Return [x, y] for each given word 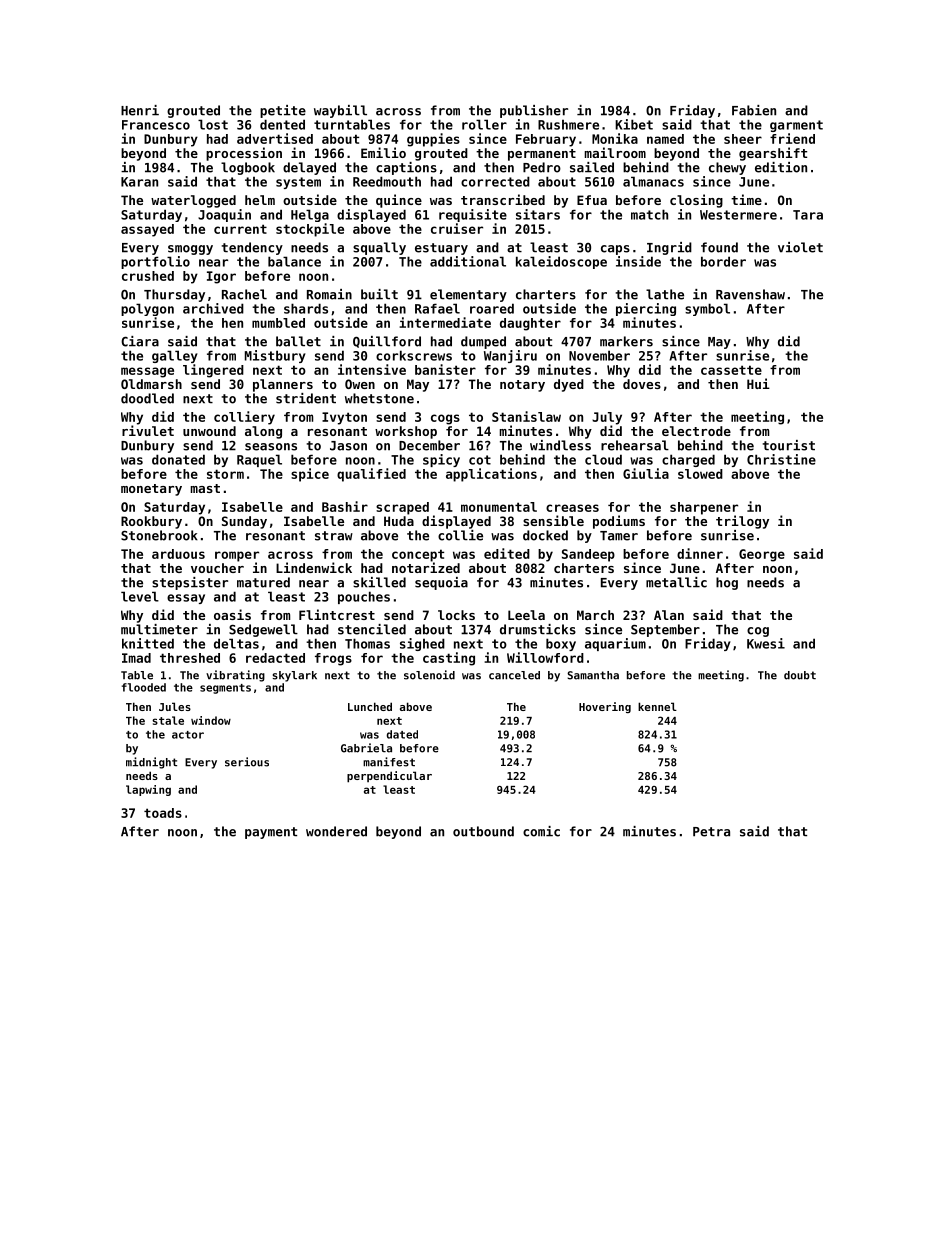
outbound [483, 831]
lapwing [148, 790]
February [546, 140]
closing [696, 201]
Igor [221, 277]
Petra [711, 832]
